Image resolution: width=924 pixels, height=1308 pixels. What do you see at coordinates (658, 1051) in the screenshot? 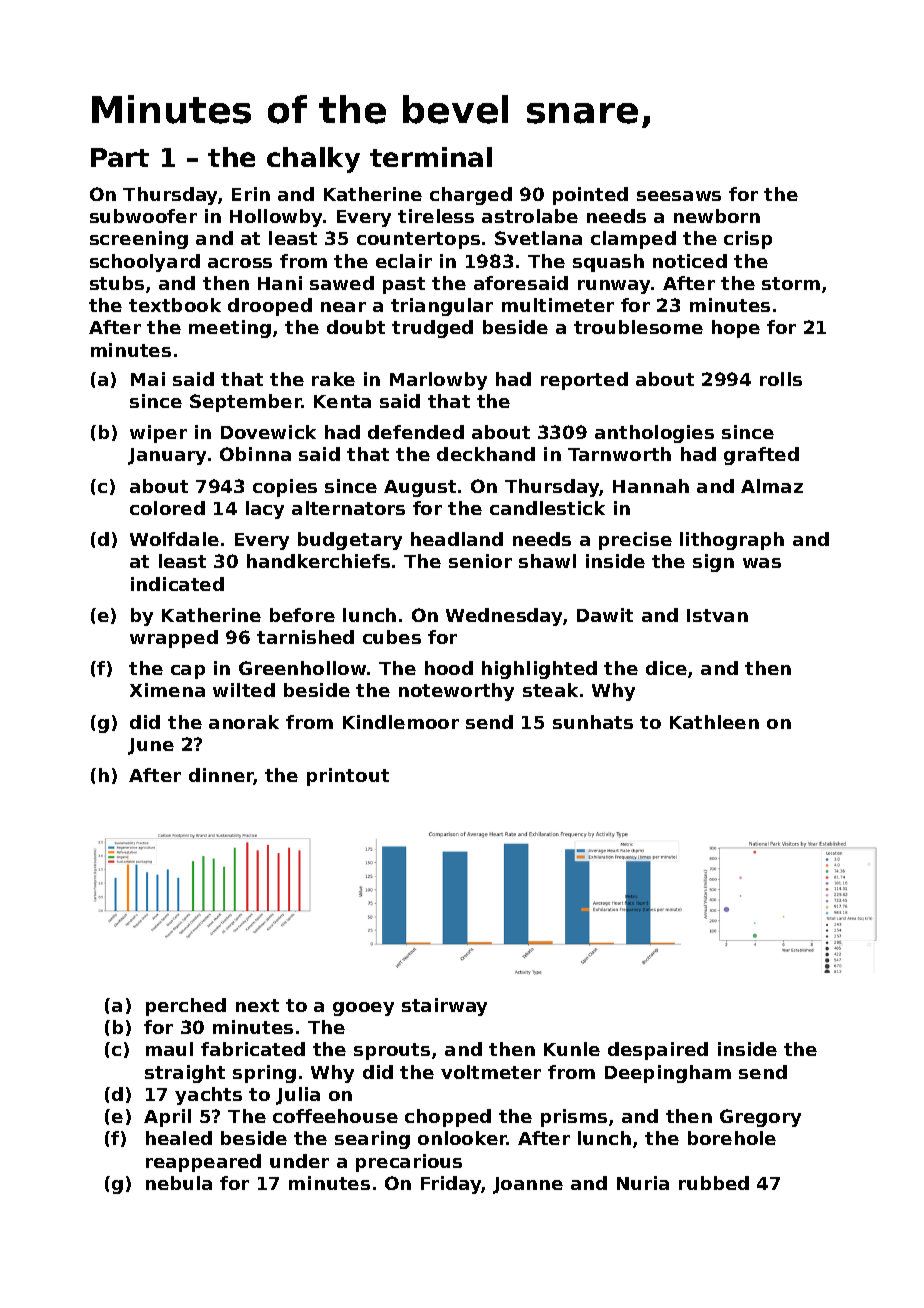
I see `despaired` at bounding box center [658, 1051].
